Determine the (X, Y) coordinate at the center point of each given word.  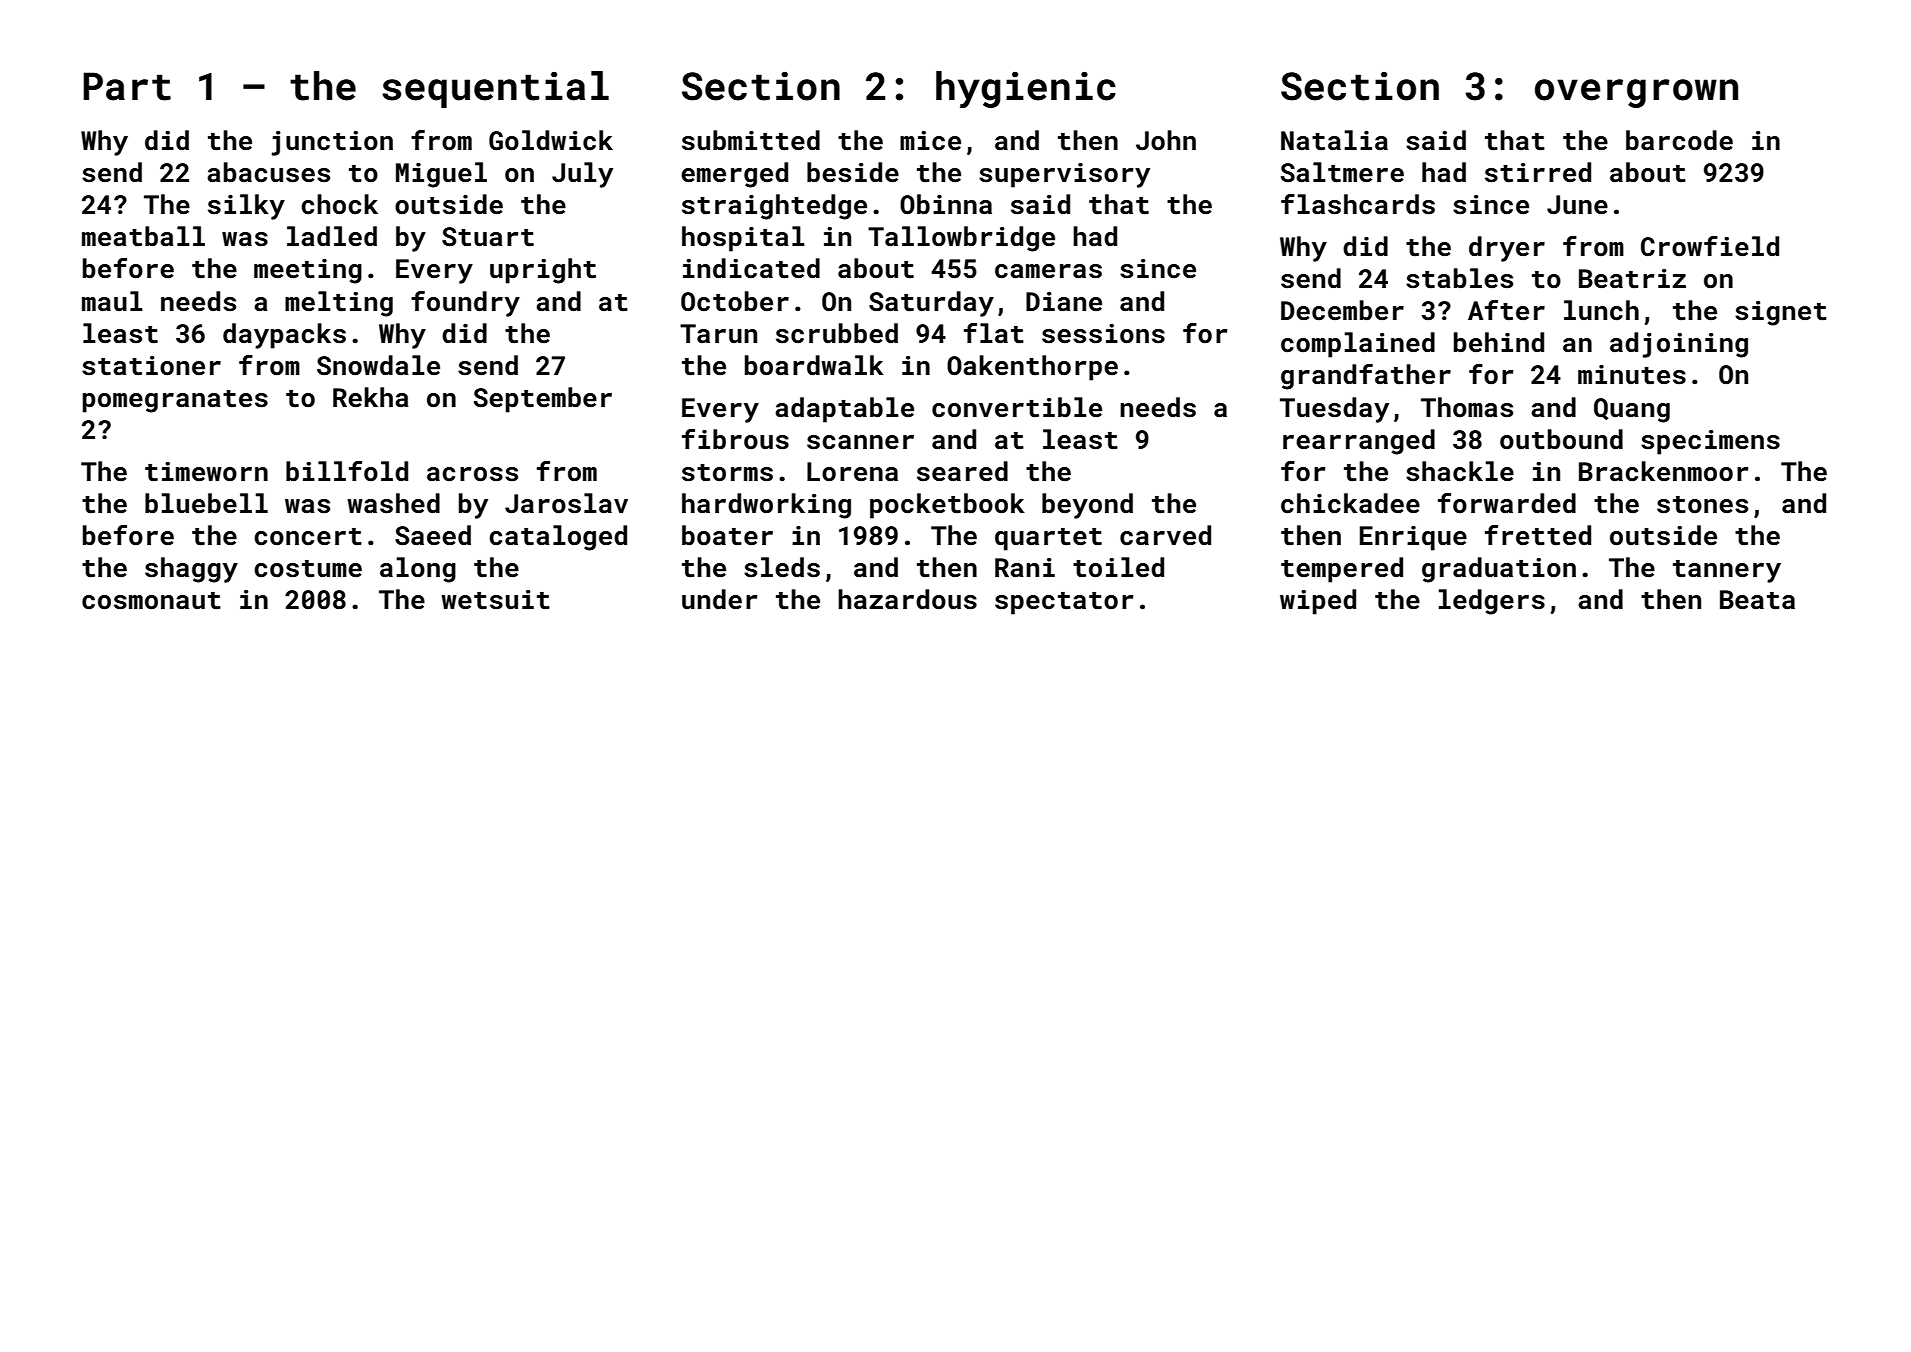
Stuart (488, 237)
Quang (1632, 410)
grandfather (1366, 377)
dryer (1507, 249)
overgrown (1636, 93)
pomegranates (175, 401)
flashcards (1358, 204)
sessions (1103, 334)
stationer (151, 366)
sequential (495, 89)
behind (1499, 342)
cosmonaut (151, 601)
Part (127, 86)
